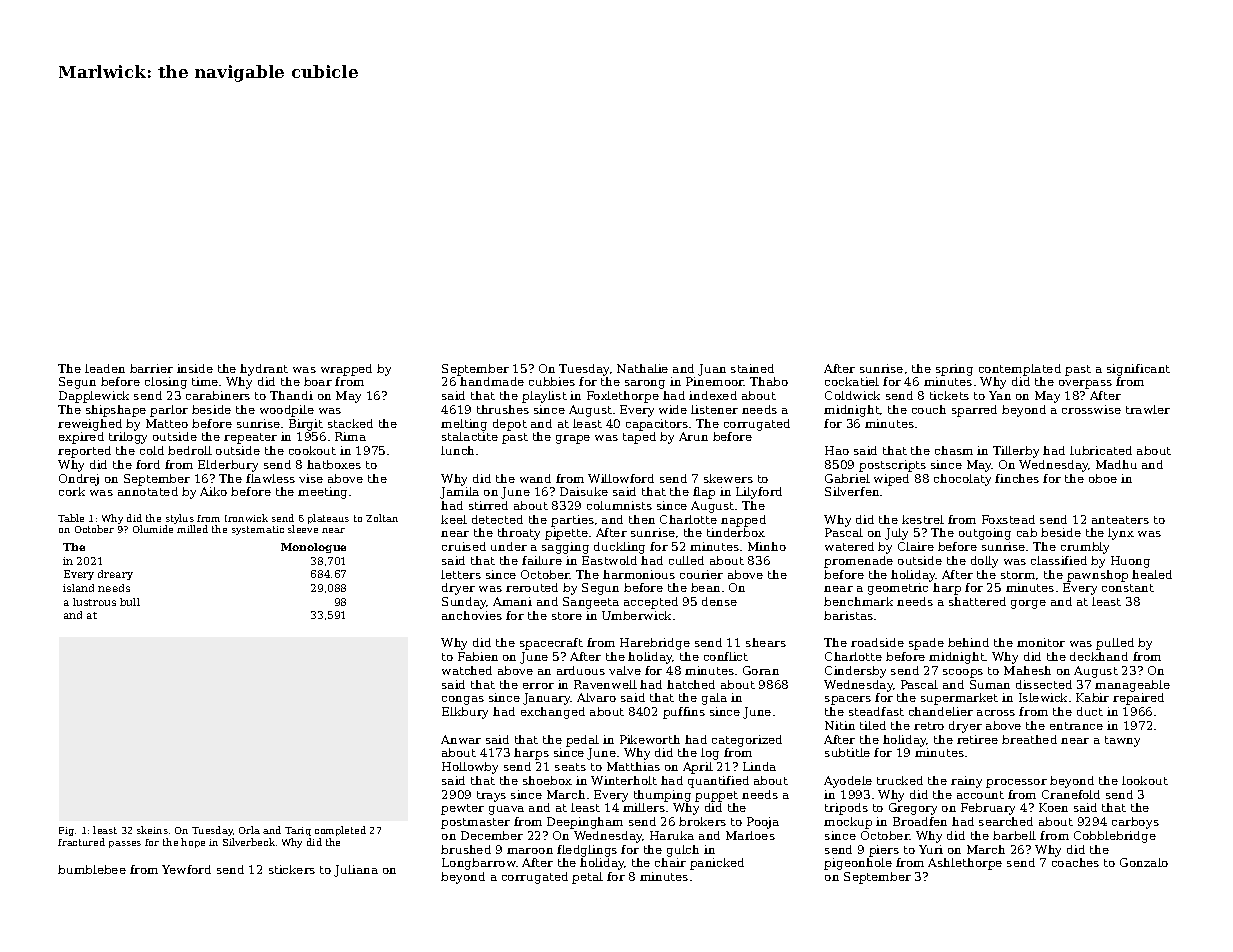 The image size is (1233, 952). Describe the element at coordinates (92, 869) in the screenshot. I see `bumblebee` at that location.
